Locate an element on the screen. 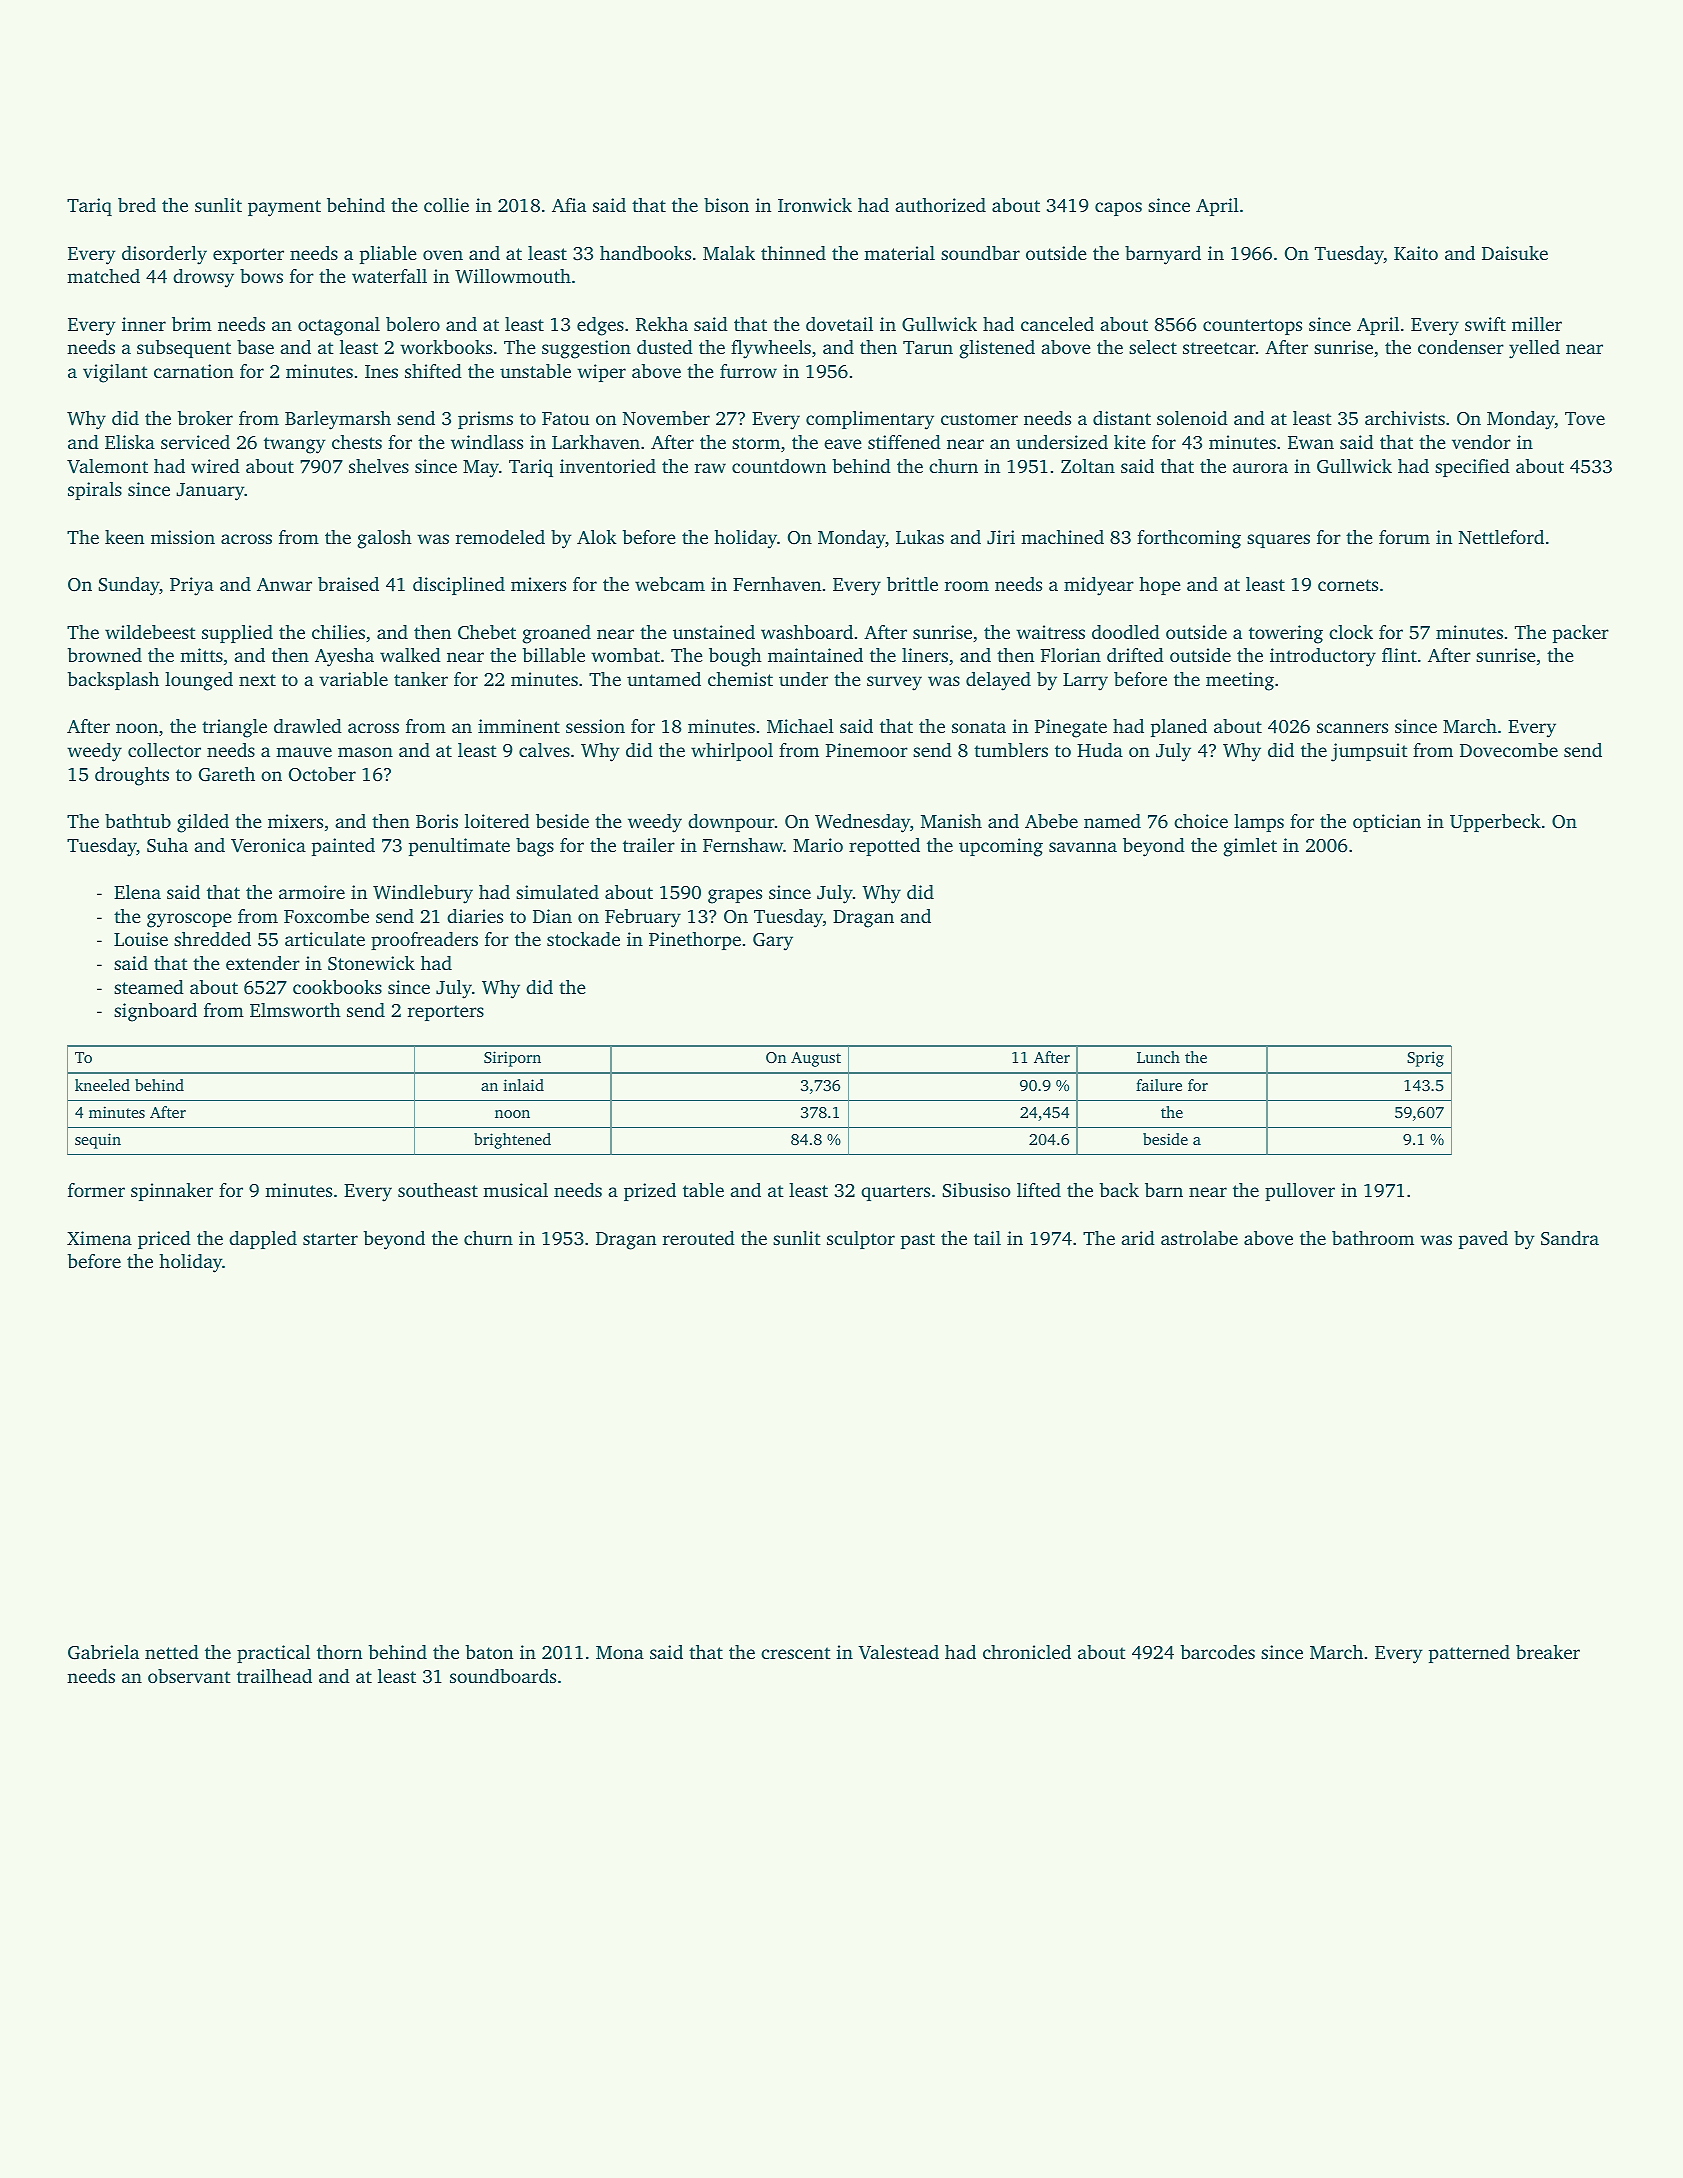 The image size is (1683, 2178). flywheels is located at coordinates (771, 349).
